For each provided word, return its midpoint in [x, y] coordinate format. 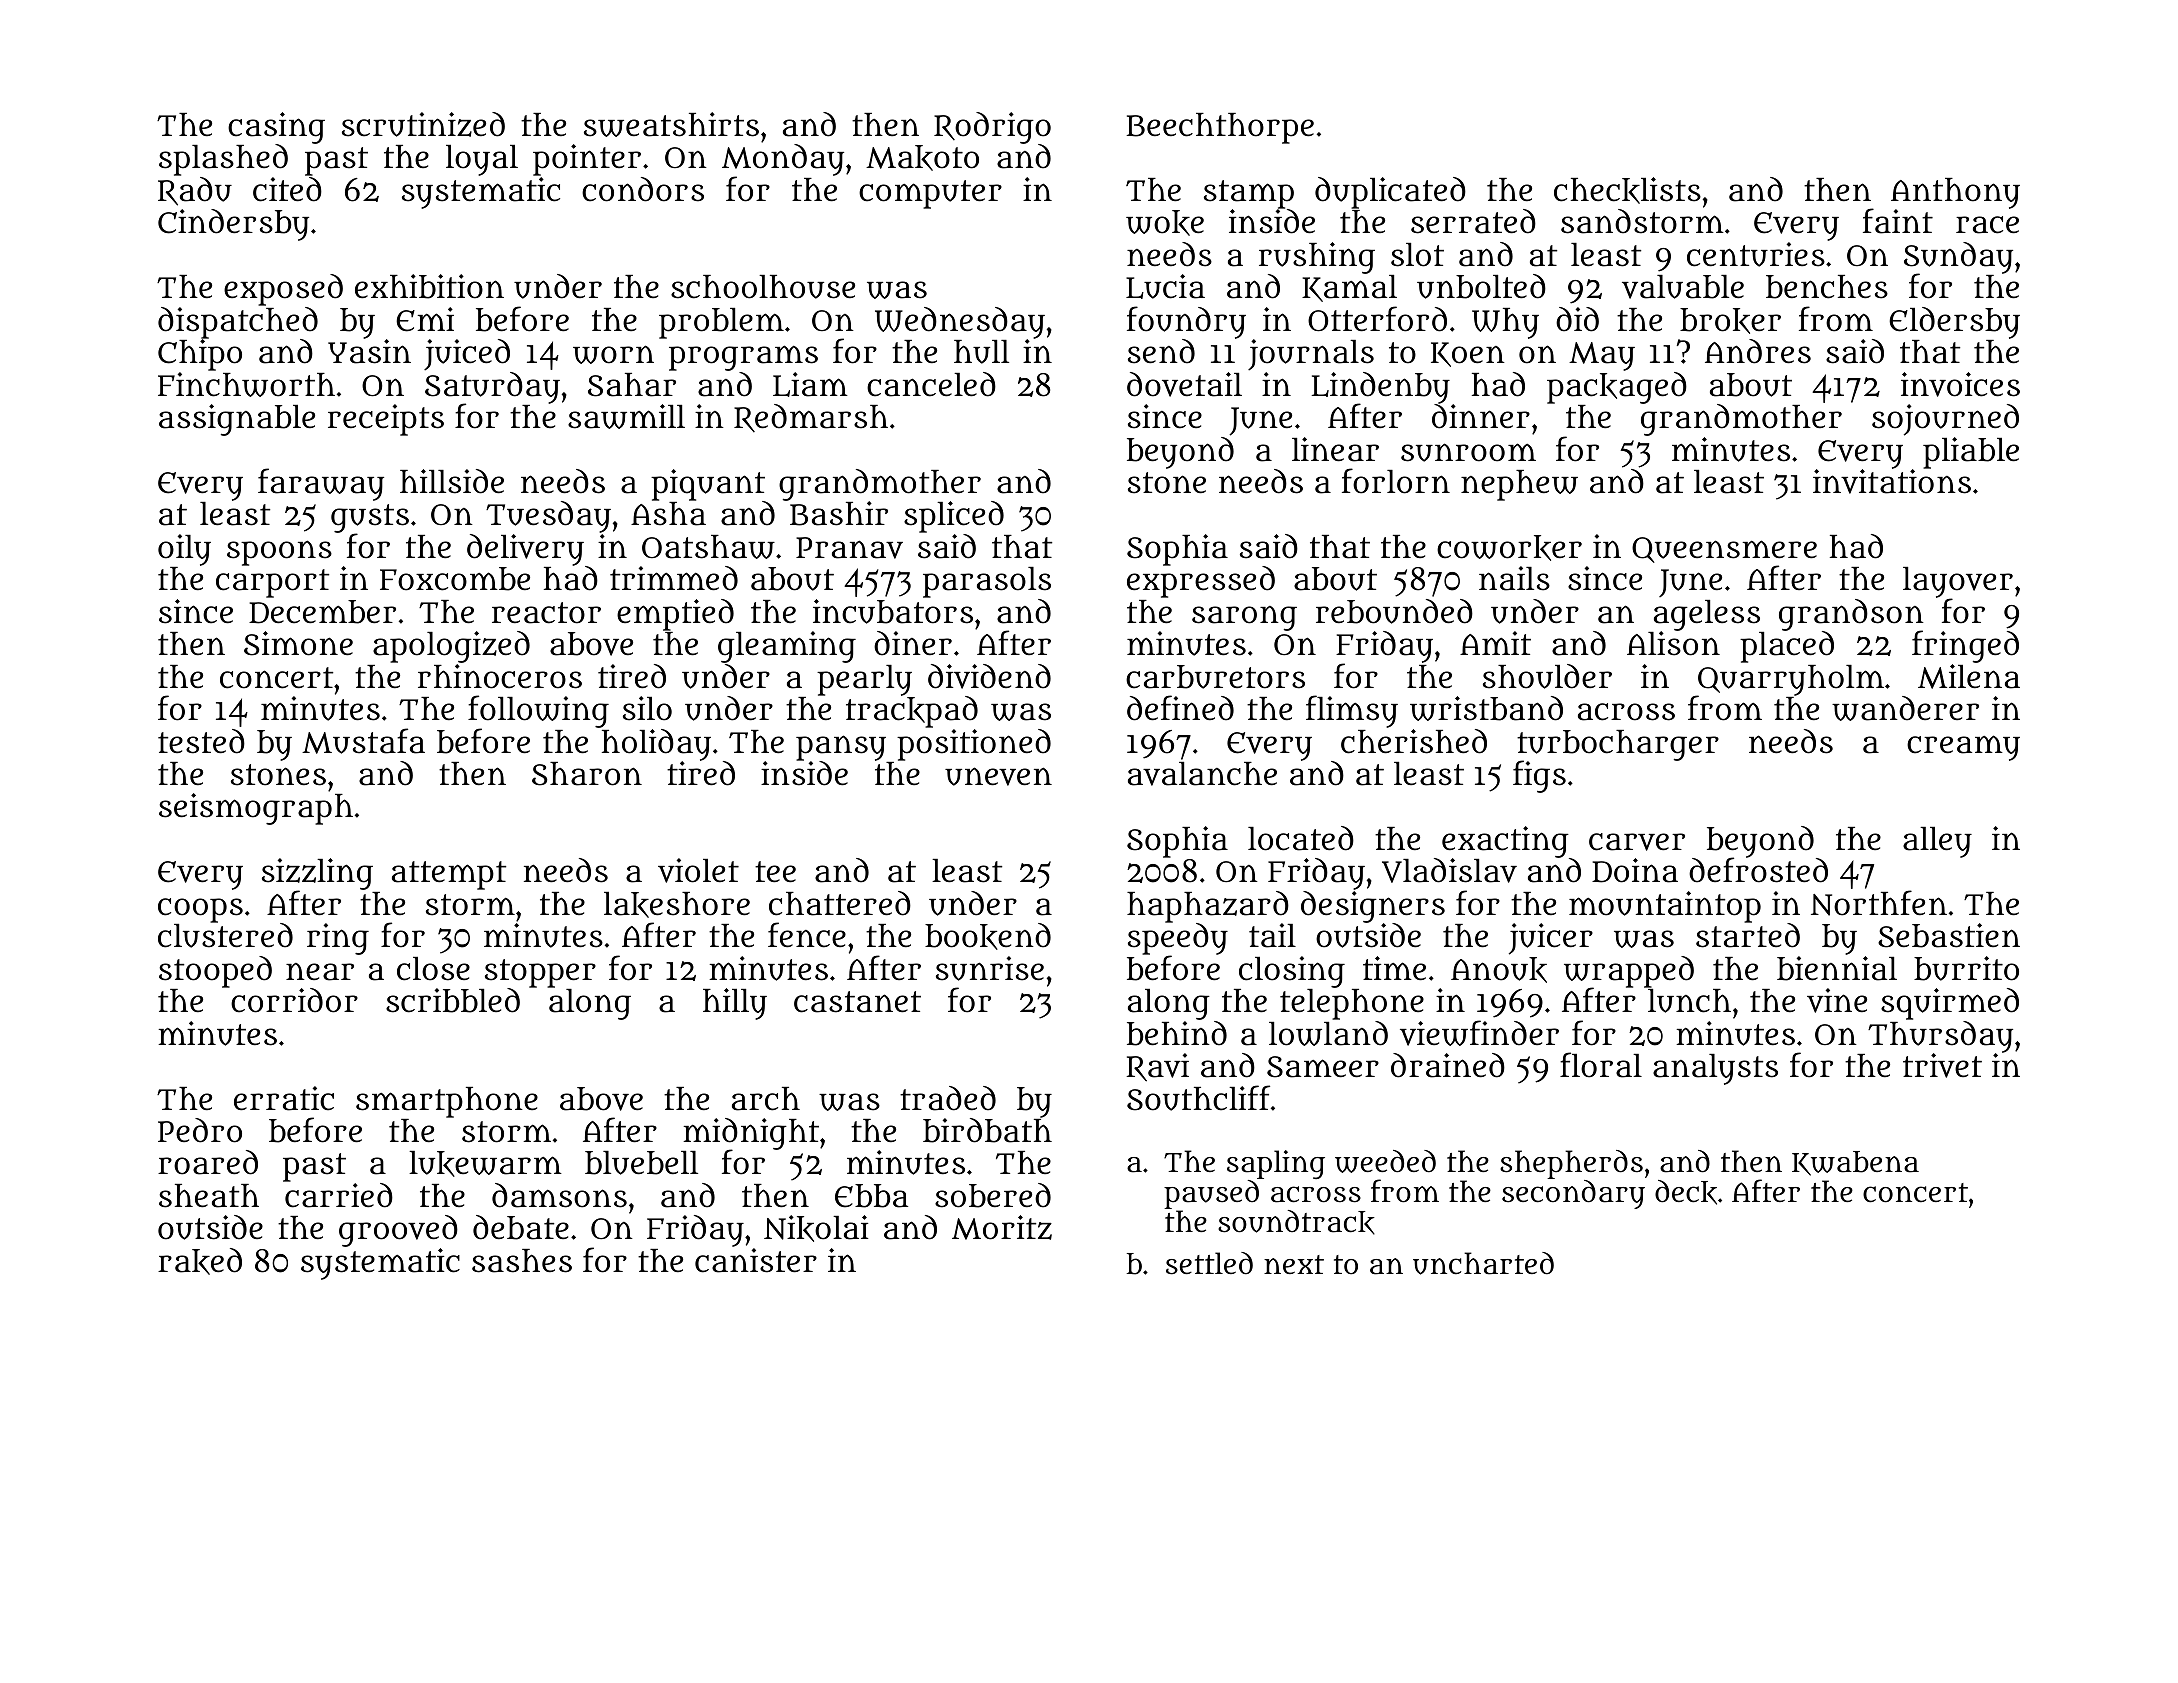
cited [287, 189]
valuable [1683, 287]
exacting [1505, 842]
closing [1292, 972]
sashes [522, 1261]
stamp [1249, 194]
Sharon [587, 774]
